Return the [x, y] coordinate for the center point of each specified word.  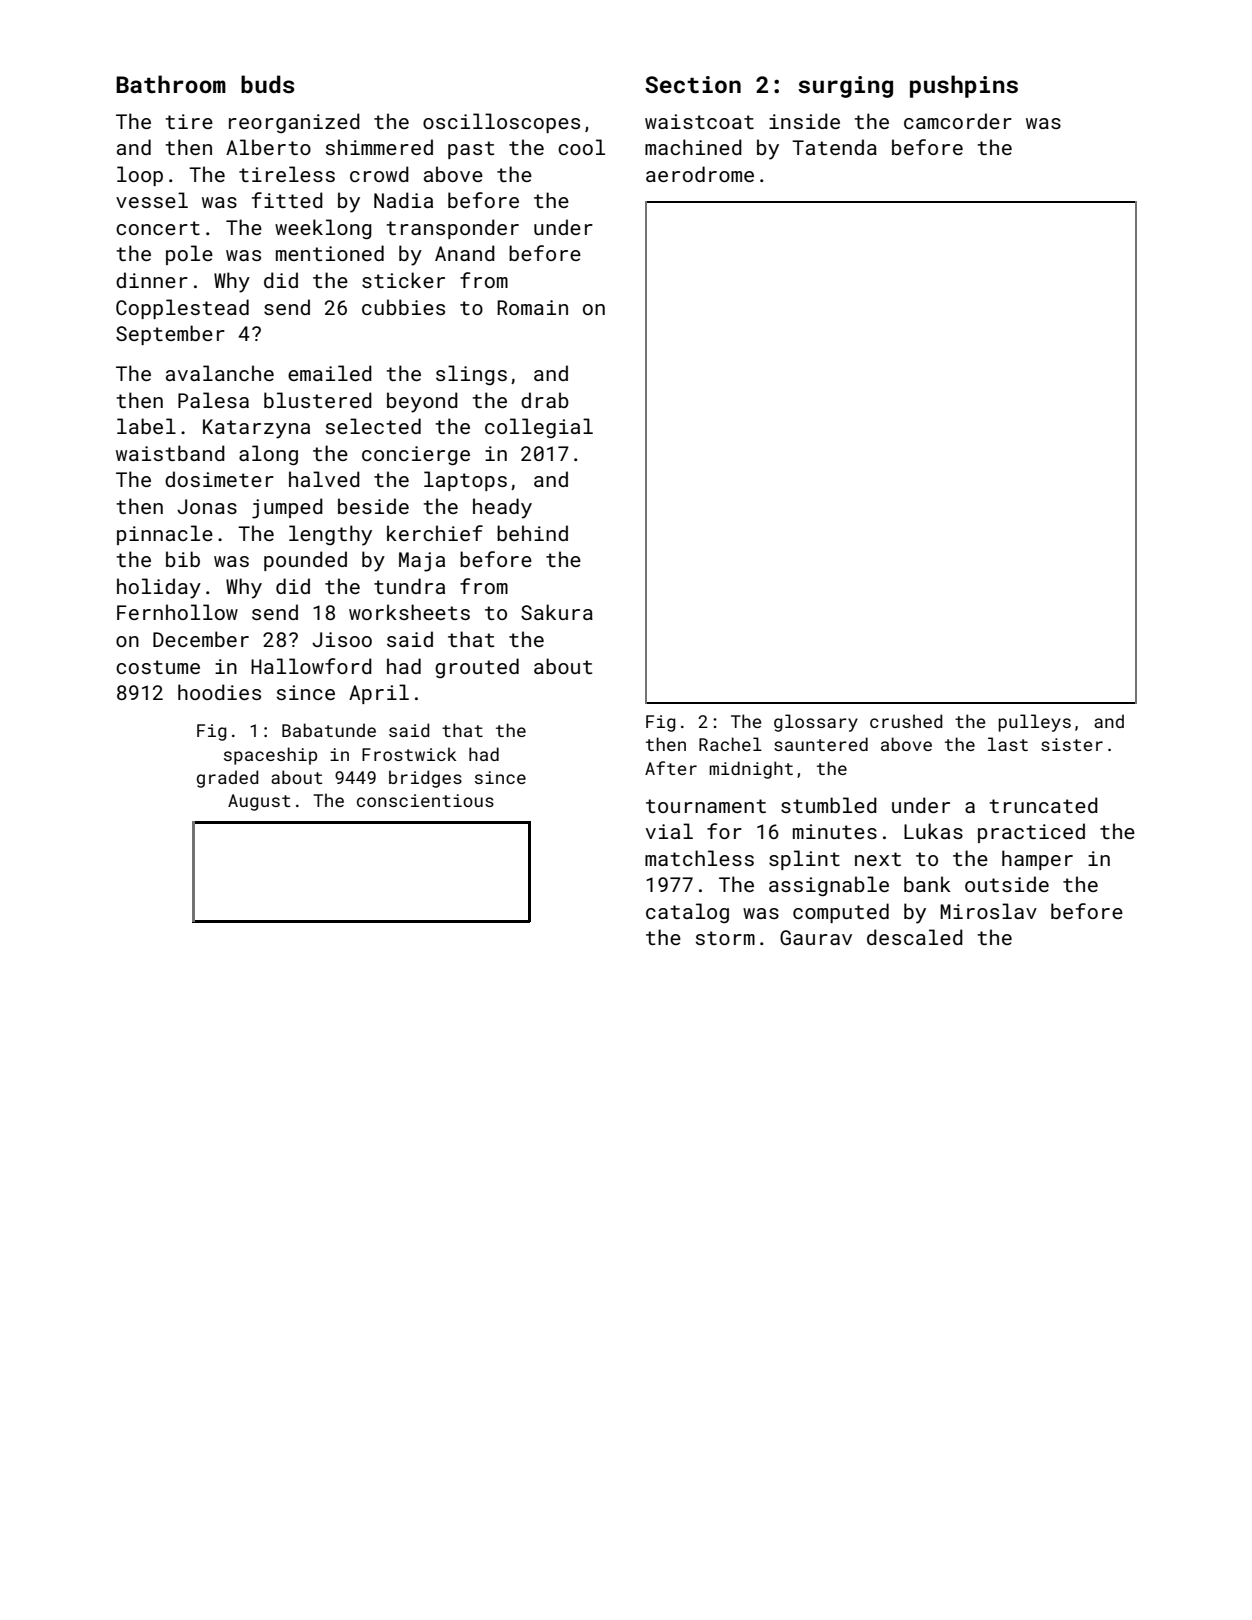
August [259, 802]
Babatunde [329, 730]
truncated [1043, 805]
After [671, 768]
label [146, 426]
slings [471, 375]
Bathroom [171, 84]
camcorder [958, 121]
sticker [403, 280]
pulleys [1034, 723]
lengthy [330, 535]
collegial [539, 428]
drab [545, 400]
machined [693, 147]
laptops [465, 481]
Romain [532, 307]
